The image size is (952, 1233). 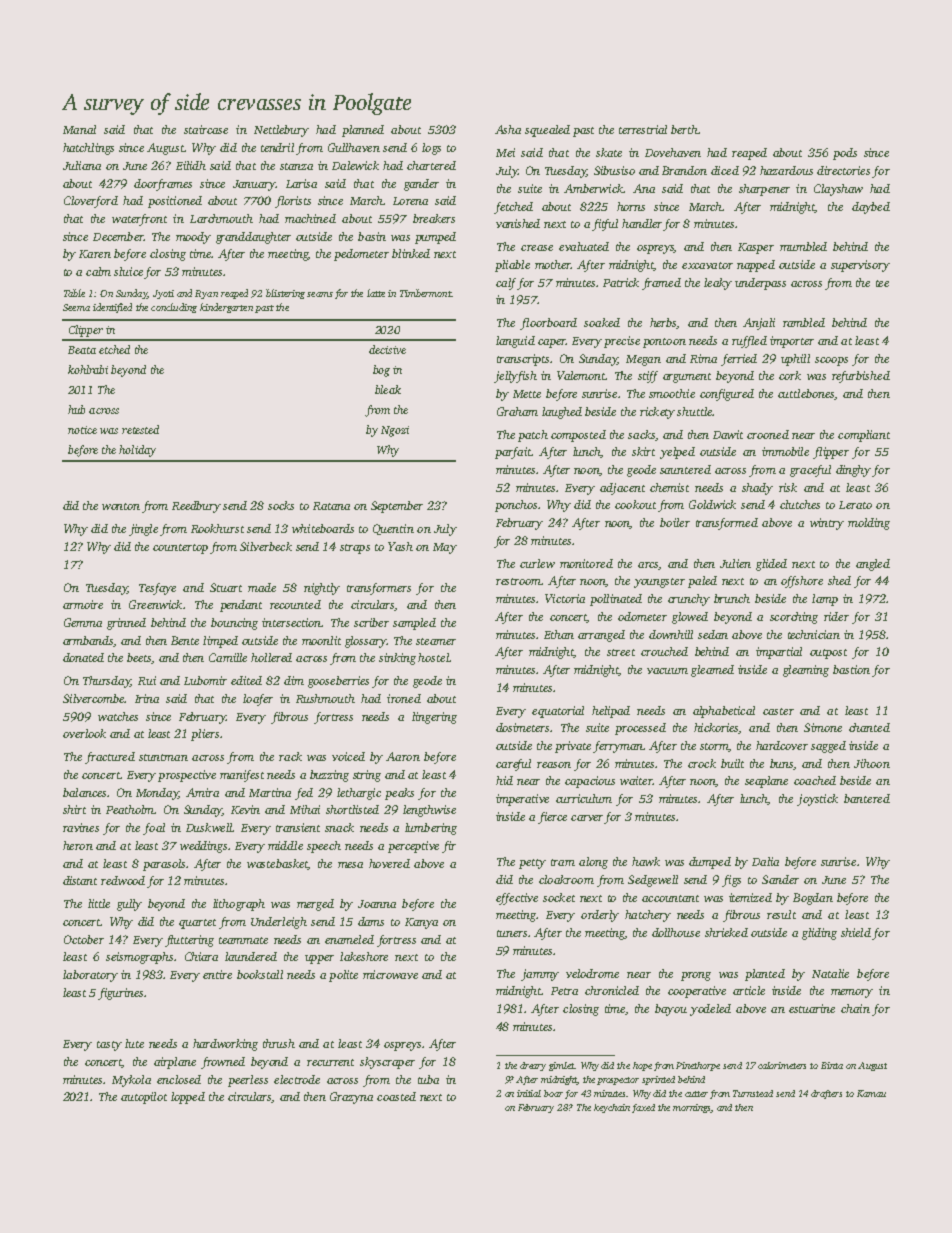 I want to click on Beata, so click(x=82, y=350).
